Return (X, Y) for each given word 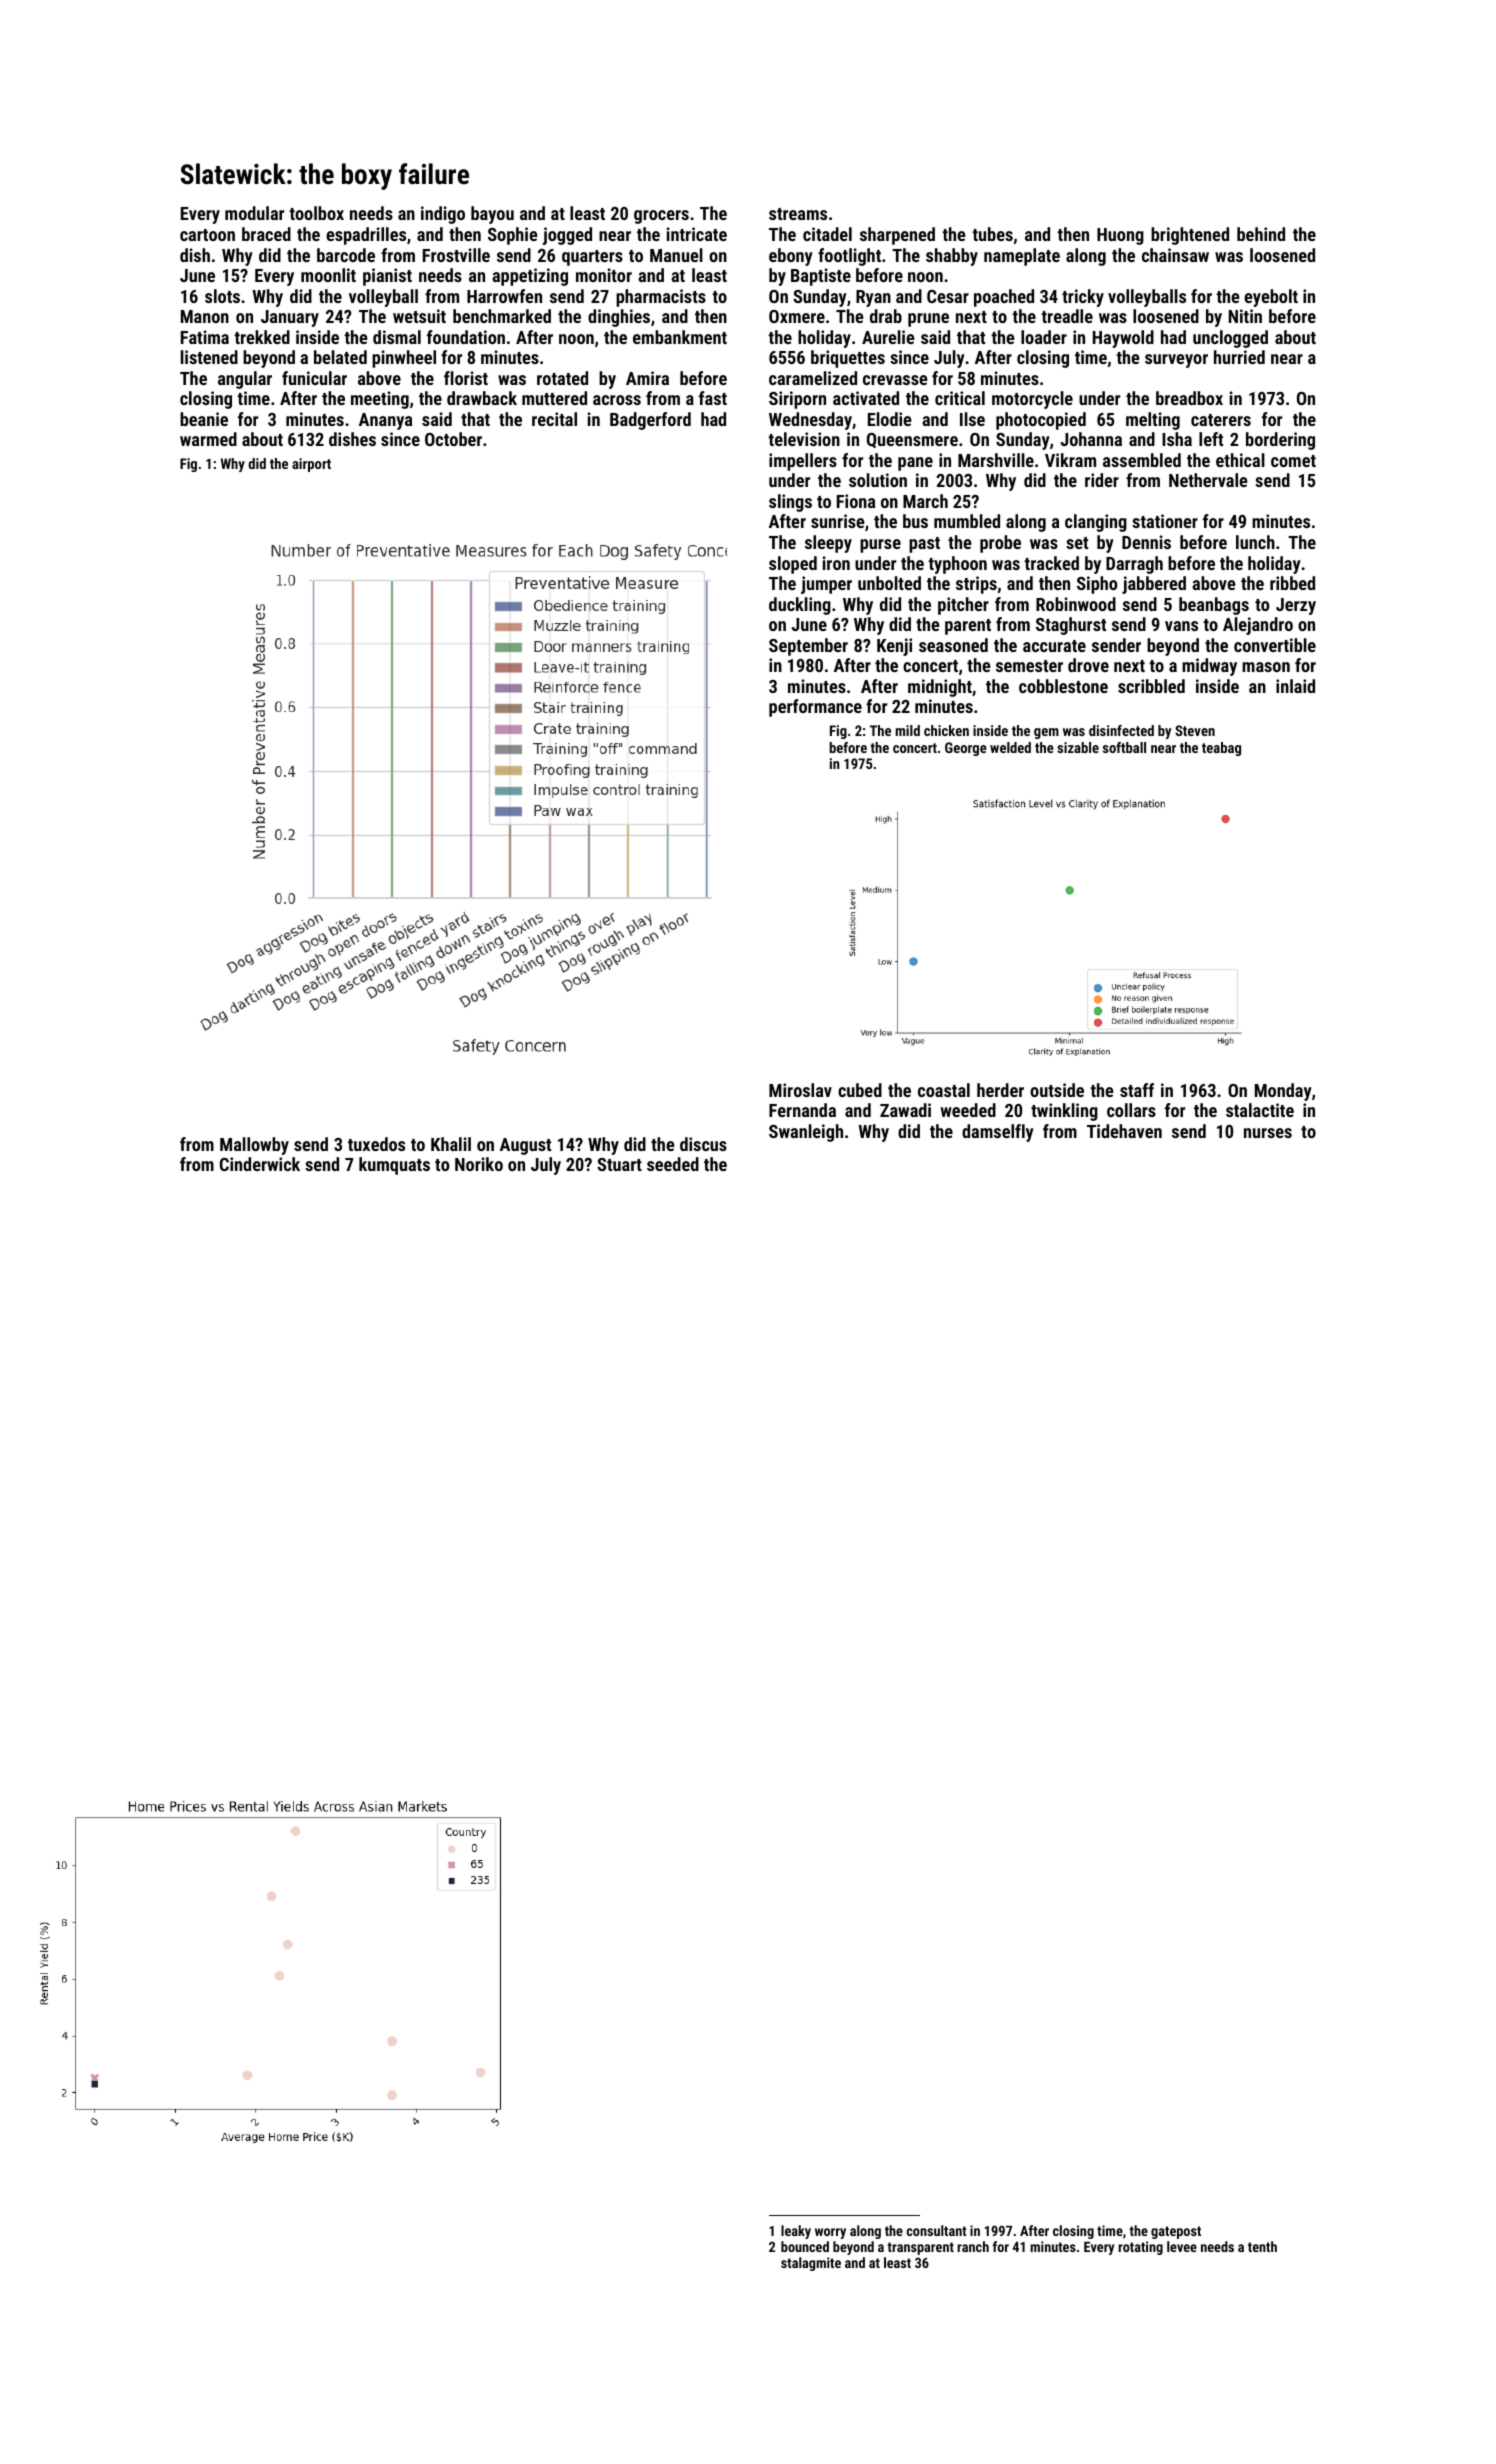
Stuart (619, 1164)
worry (830, 2233)
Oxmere (797, 316)
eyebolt (1271, 298)
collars (1131, 1110)
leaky (796, 2232)
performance (815, 708)
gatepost (1176, 2232)
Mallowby (254, 1146)
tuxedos (376, 1144)
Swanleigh (806, 1133)
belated (340, 357)
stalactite (1260, 1110)
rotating (1140, 2248)
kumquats (394, 1166)
